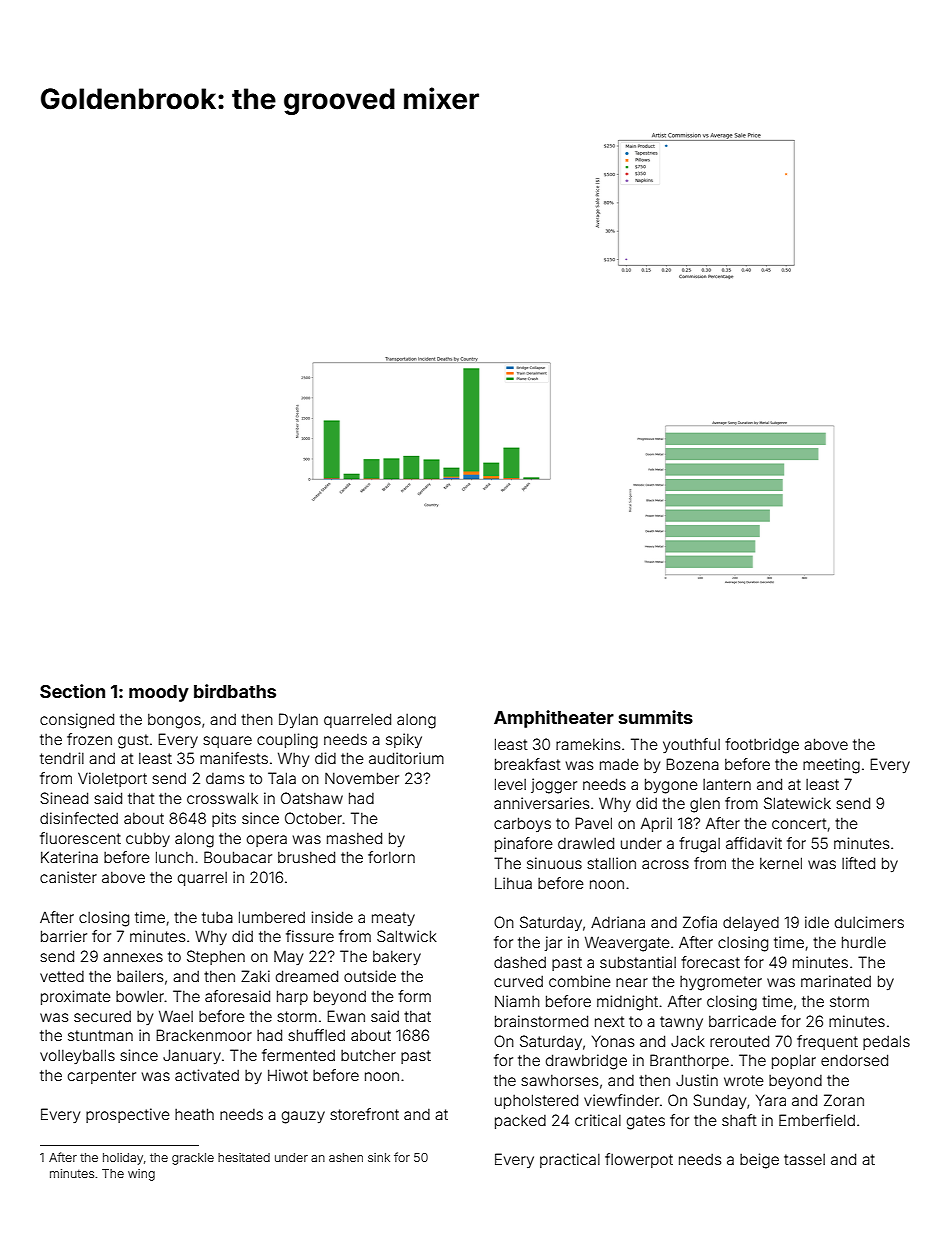 The image size is (952, 1233). I want to click on crosswalk, so click(222, 798).
